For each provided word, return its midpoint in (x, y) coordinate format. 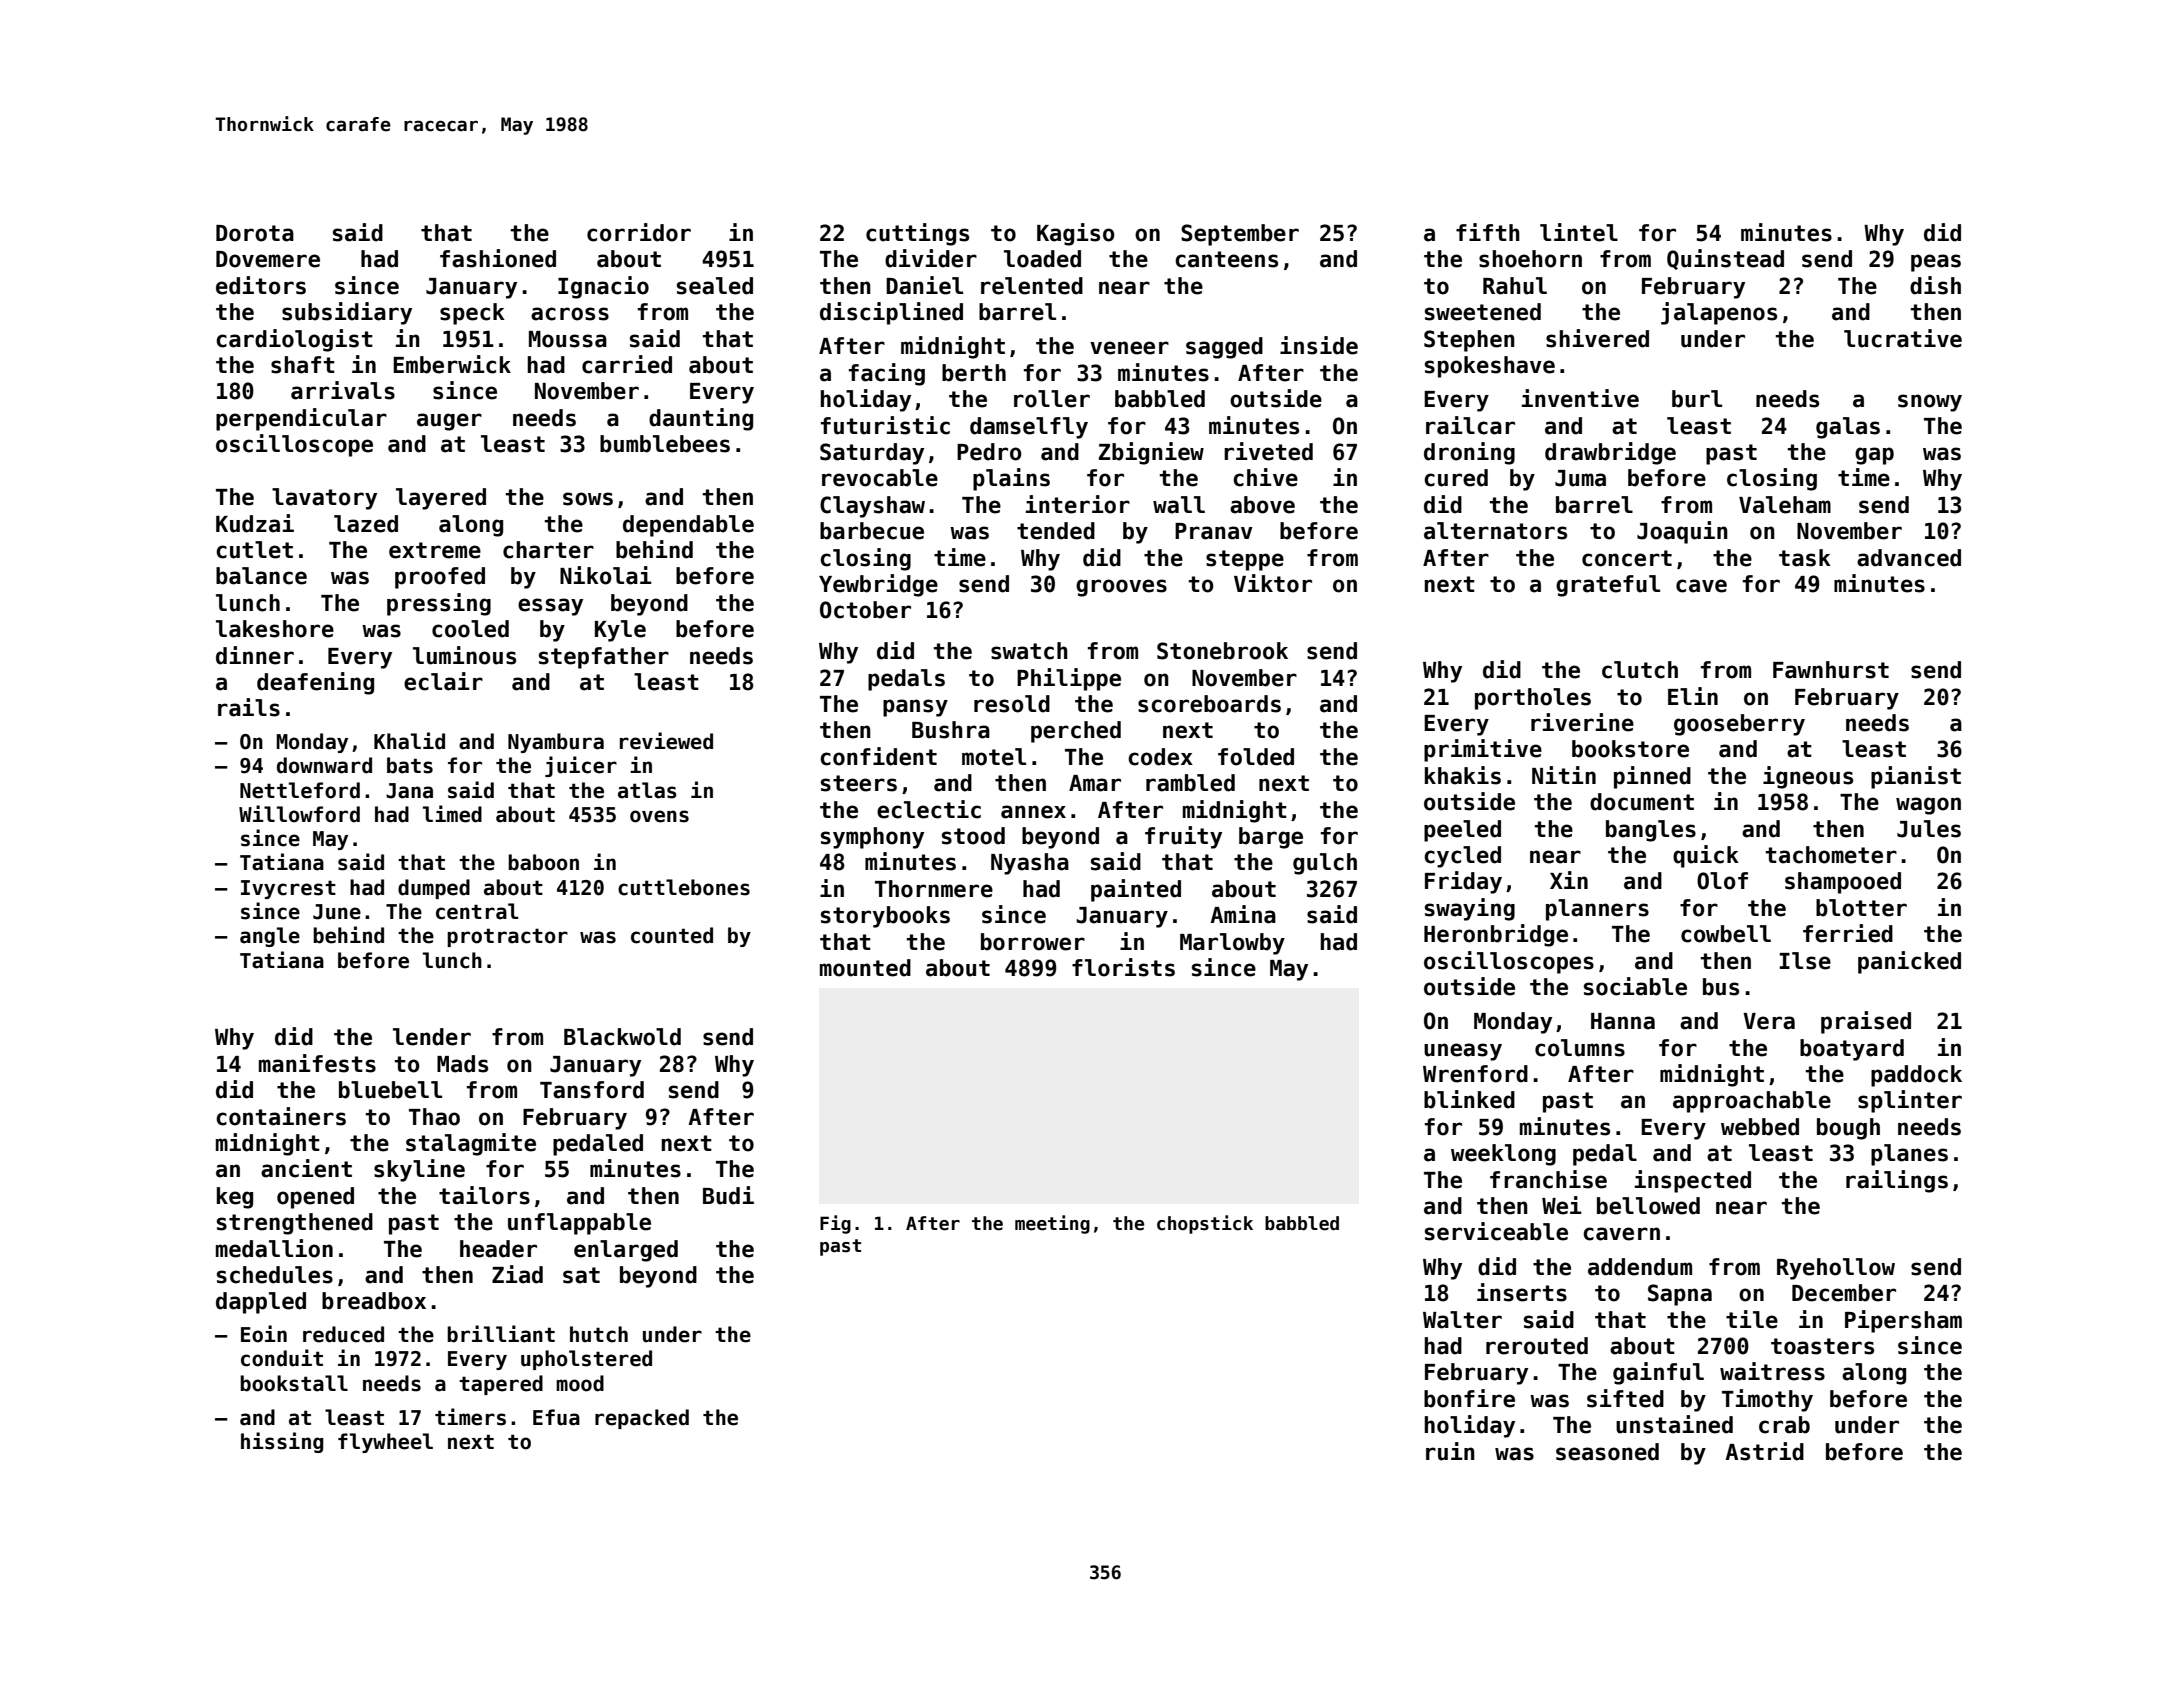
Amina (1243, 914)
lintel (1579, 232)
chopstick (1205, 1224)
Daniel (924, 285)
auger (449, 422)
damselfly (1029, 428)
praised (1866, 1022)
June (337, 912)
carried (627, 364)
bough (1848, 1129)
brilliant (501, 1334)
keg (235, 1198)
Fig (835, 1224)
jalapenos (1719, 313)
